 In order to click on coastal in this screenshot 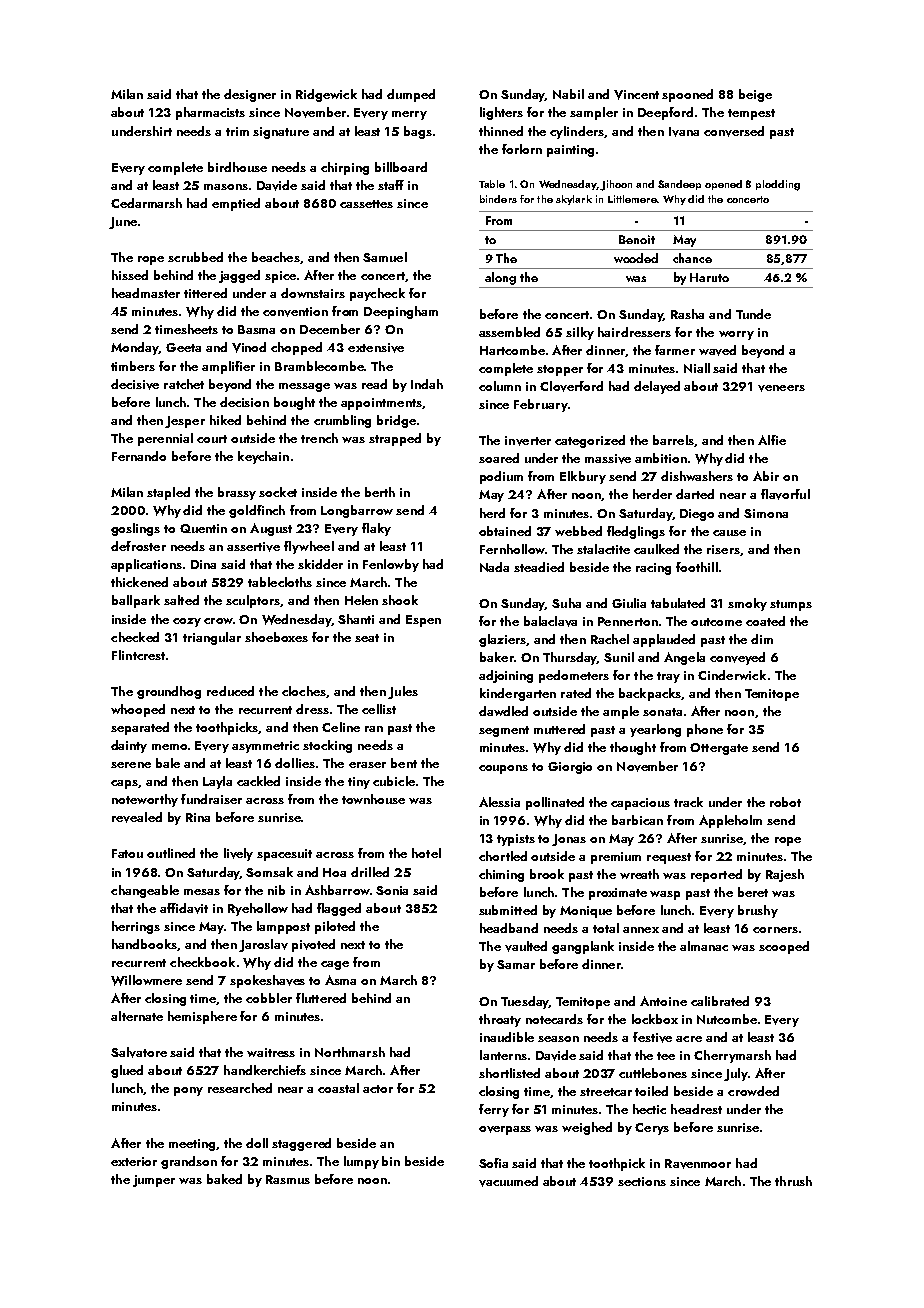, I will do `click(338, 1088)`.
